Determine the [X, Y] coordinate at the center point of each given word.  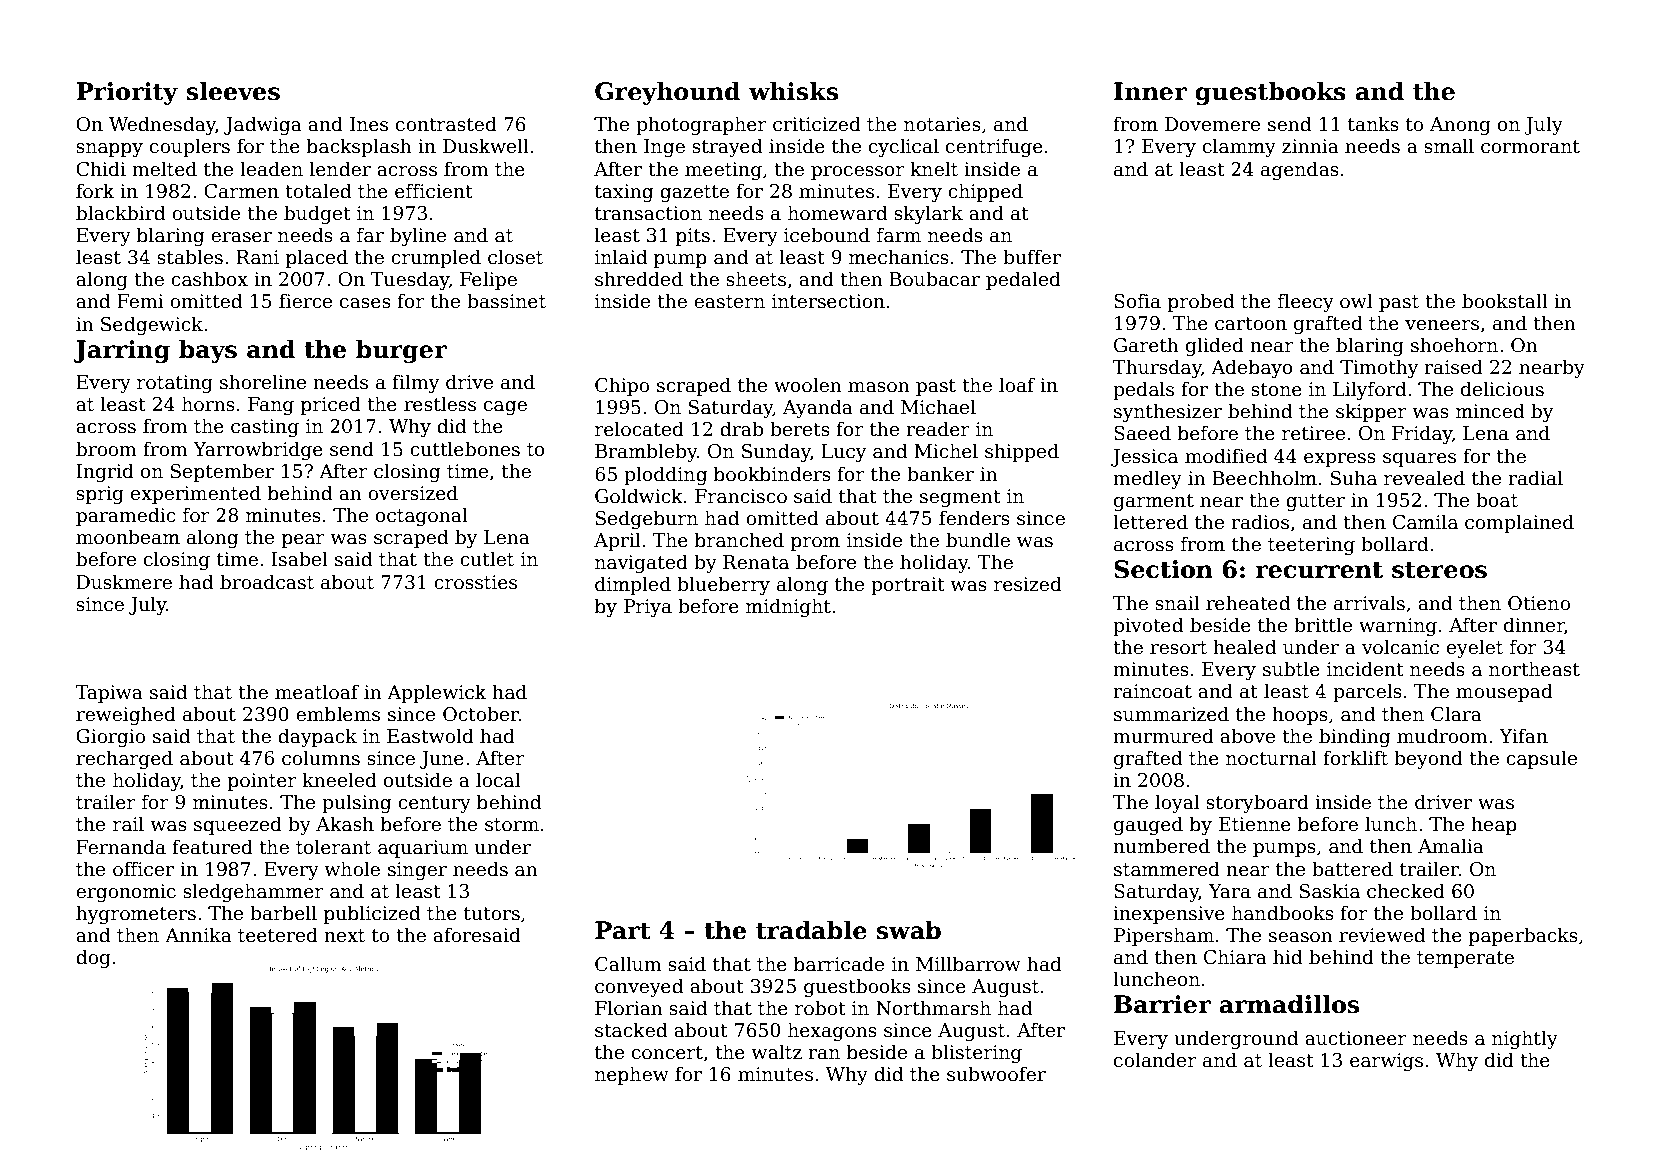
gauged [1148, 825]
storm [512, 825]
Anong [1460, 126]
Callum [628, 964]
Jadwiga [263, 125]
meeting [723, 171]
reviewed [1382, 935]
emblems [338, 714]
